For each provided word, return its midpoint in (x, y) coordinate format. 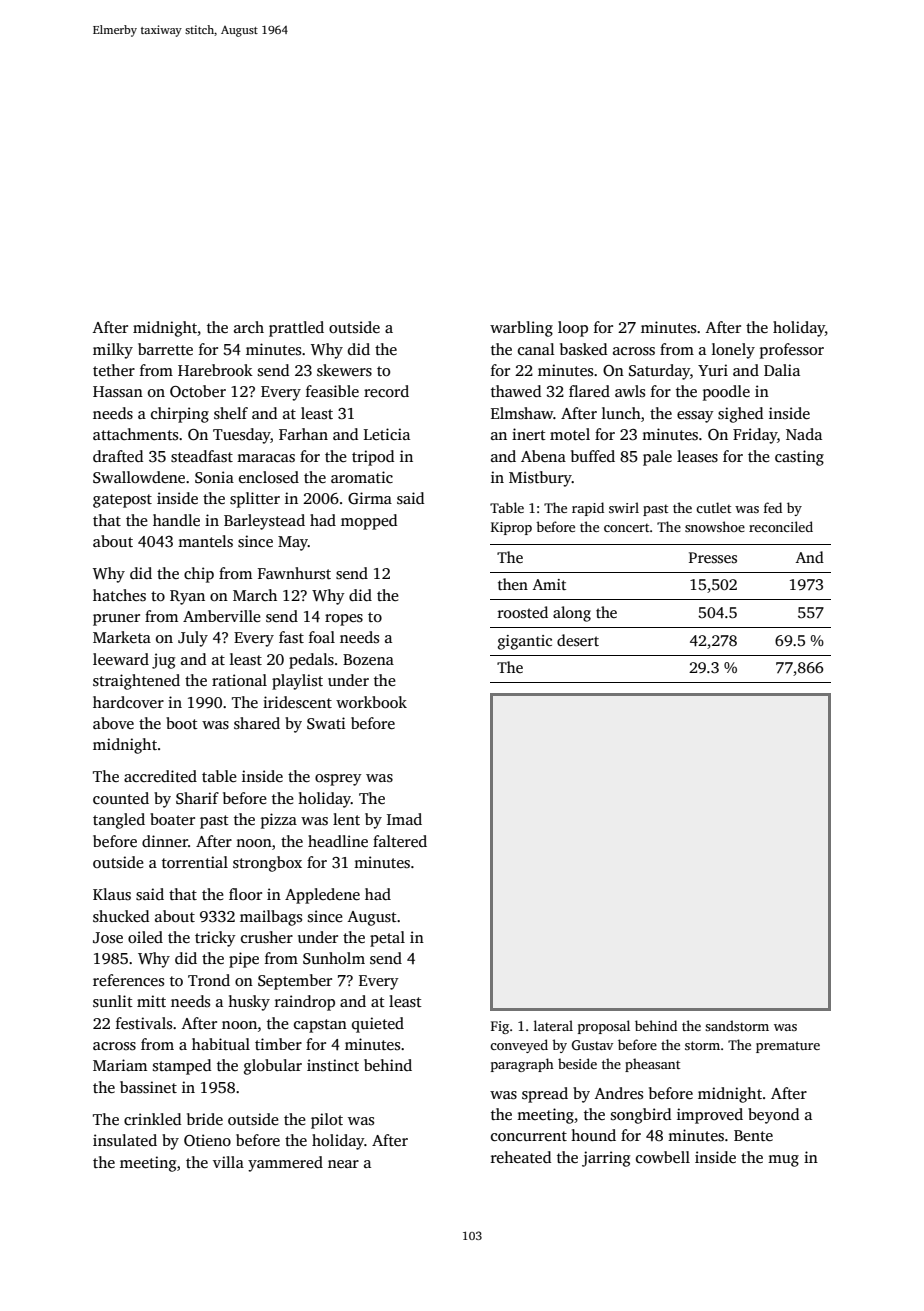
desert (578, 640)
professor (792, 351)
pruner (116, 620)
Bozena (368, 659)
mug (783, 1161)
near (343, 1164)
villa (228, 1162)
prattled (296, 329)
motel (570, 434)
